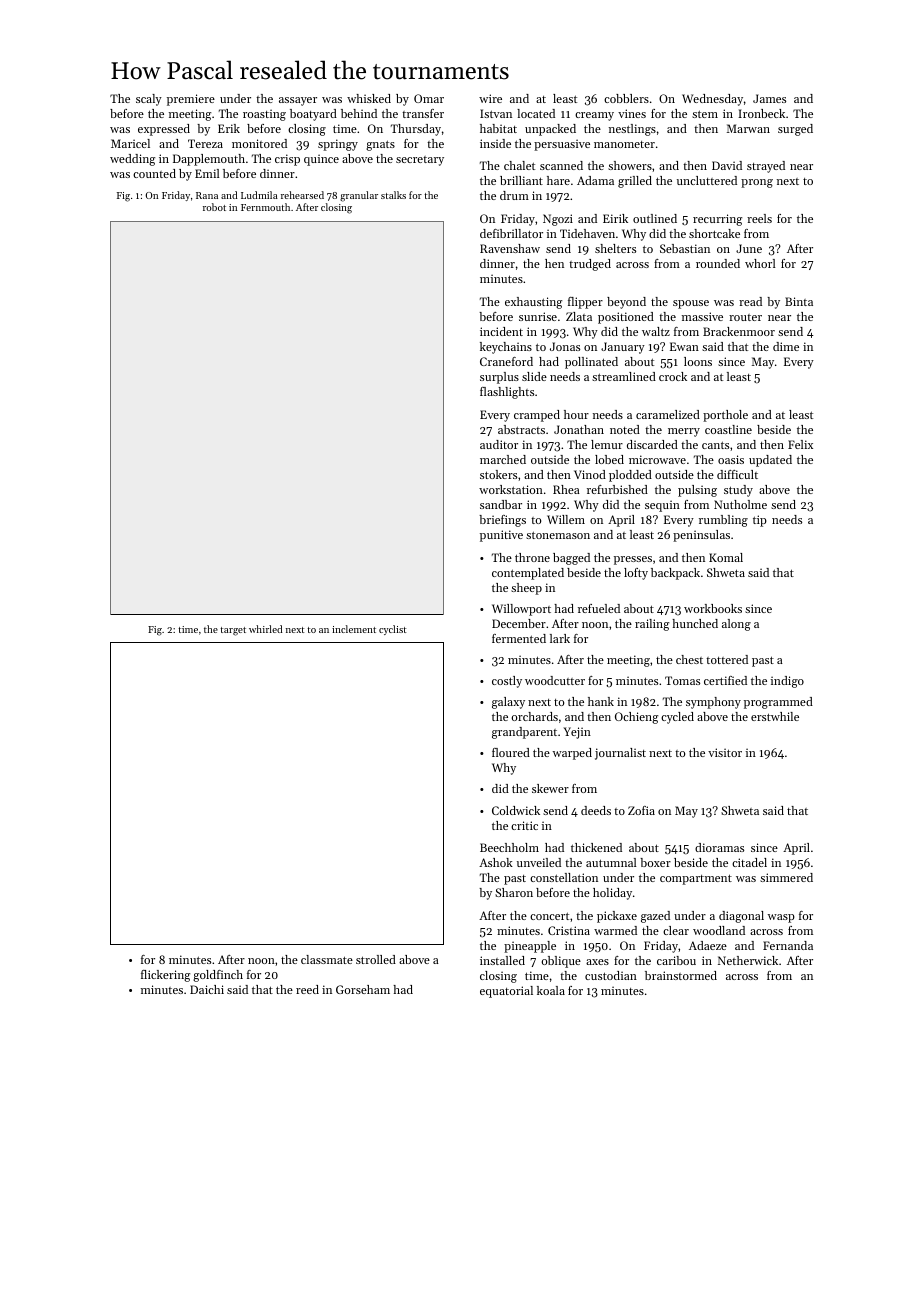 This document has width=924, height=1308. What do you see at coordinates (265, 629) in the document?
I see `whirled` at bounding box center [265, 629].
